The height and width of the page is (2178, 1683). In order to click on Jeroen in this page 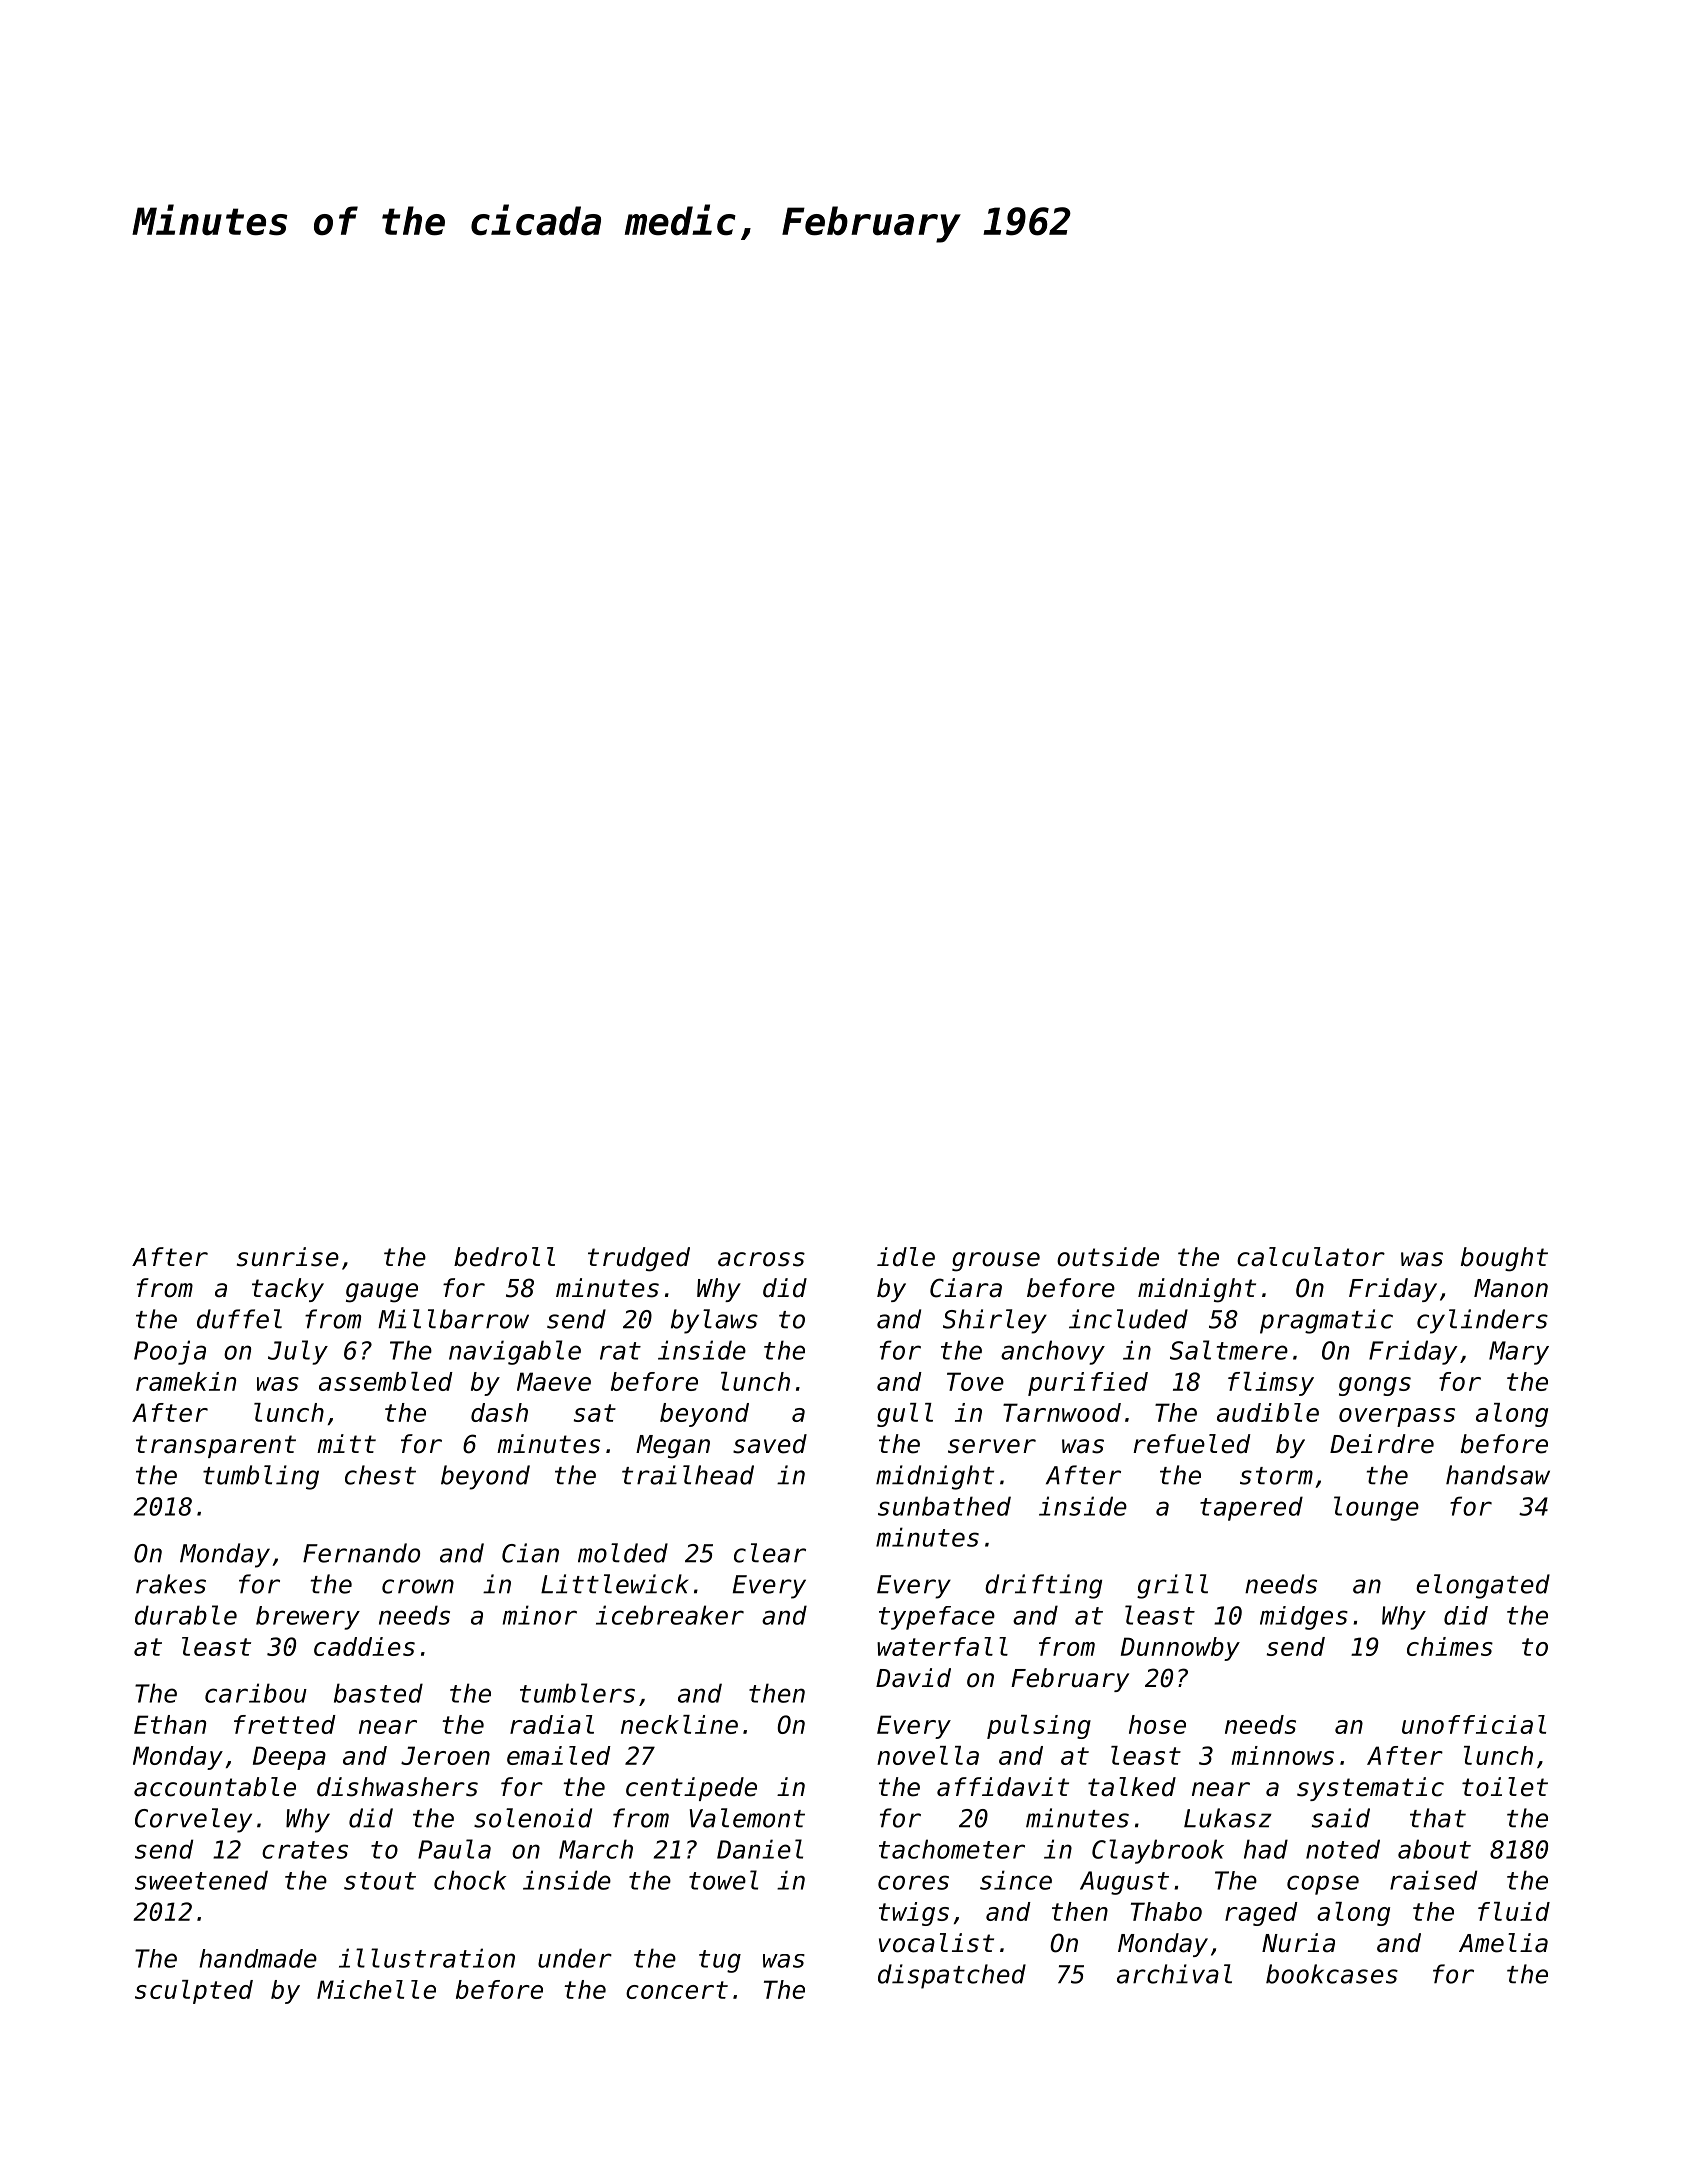, I will do `click(445, 1755)`.
